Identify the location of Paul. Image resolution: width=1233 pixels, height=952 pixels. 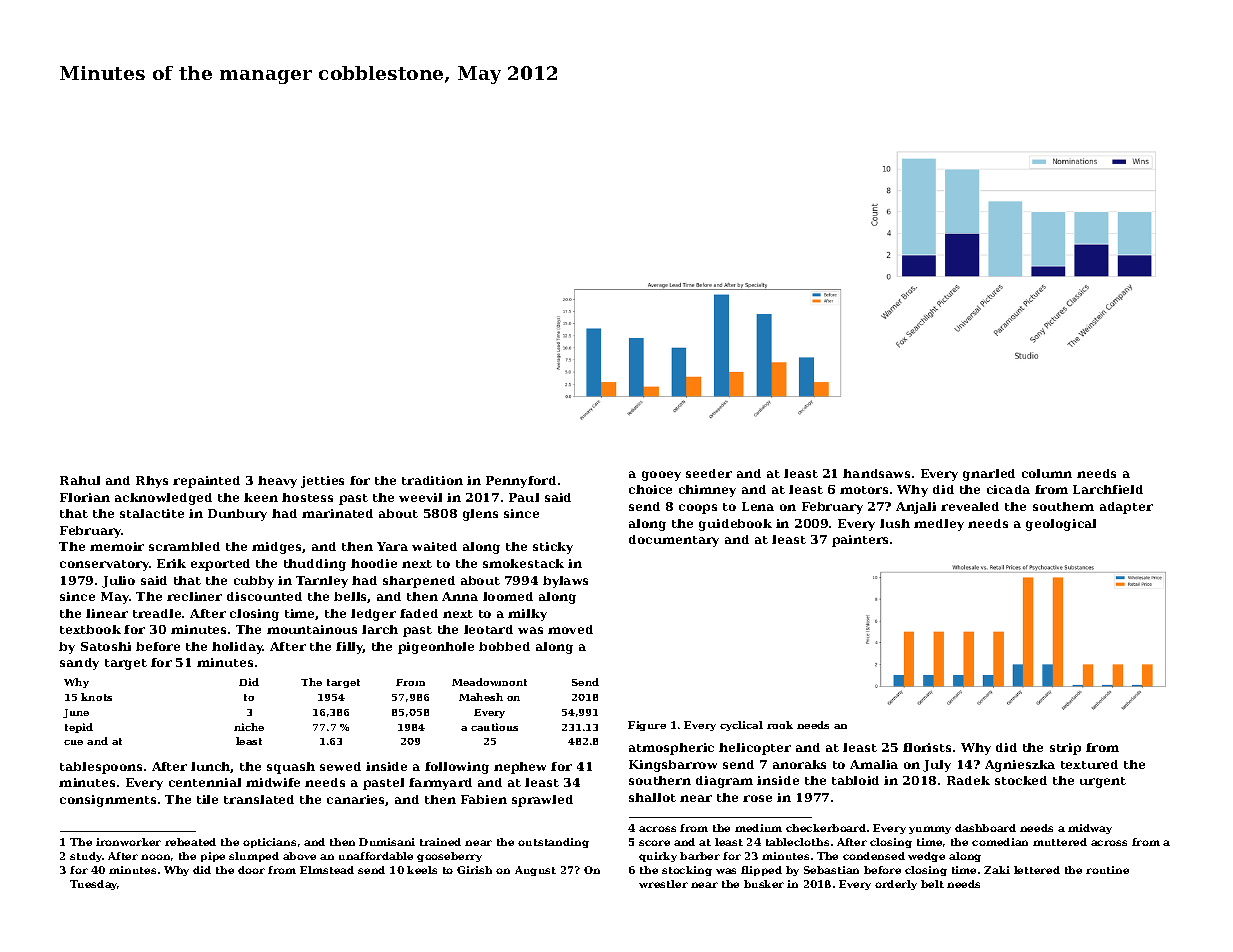
(524, 497).
